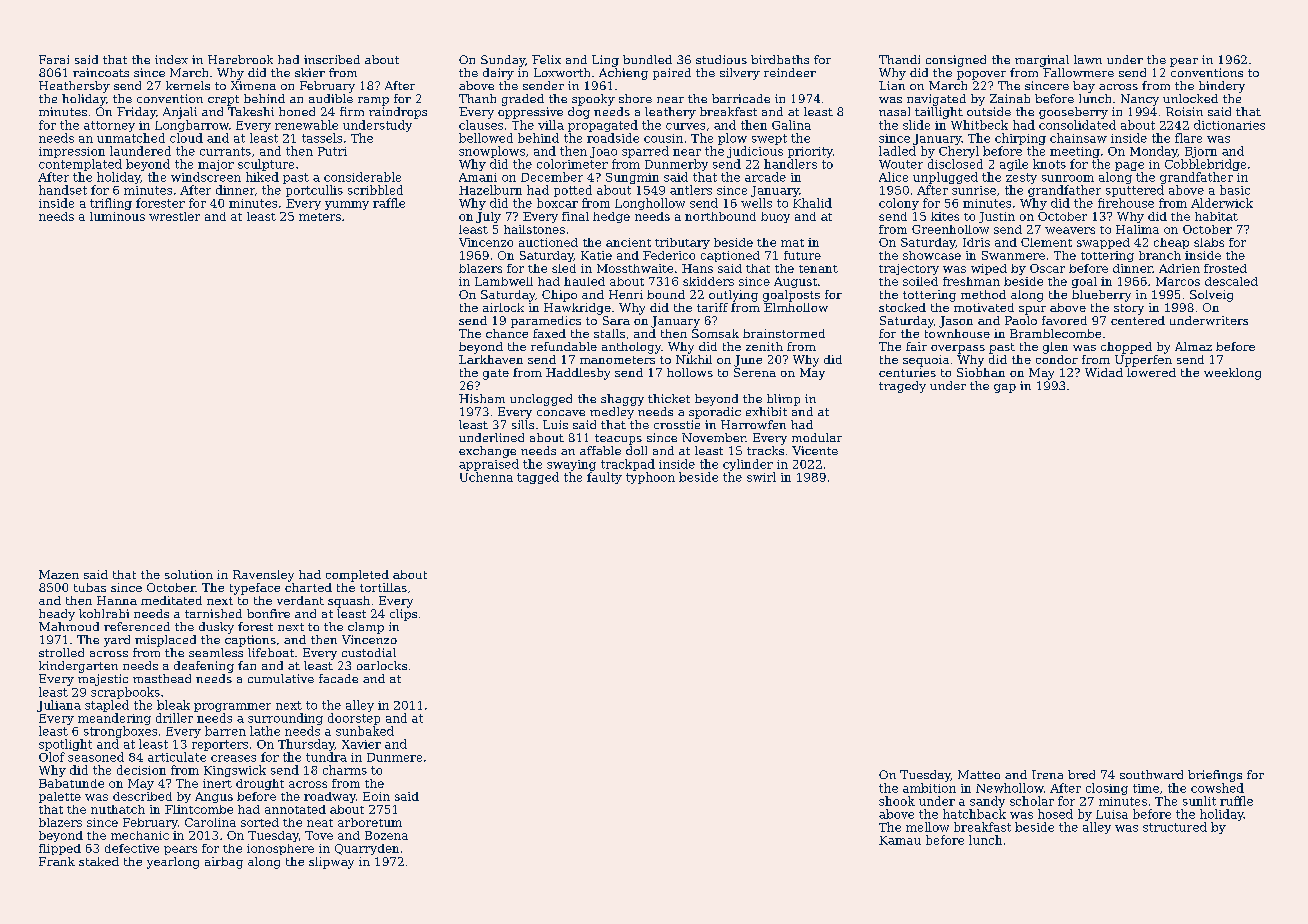 Image resolution: width=1308 pixels, height=924 pixels. Describe the element at coordinates (538, 478) in the page. I see `tagged` at that location.
